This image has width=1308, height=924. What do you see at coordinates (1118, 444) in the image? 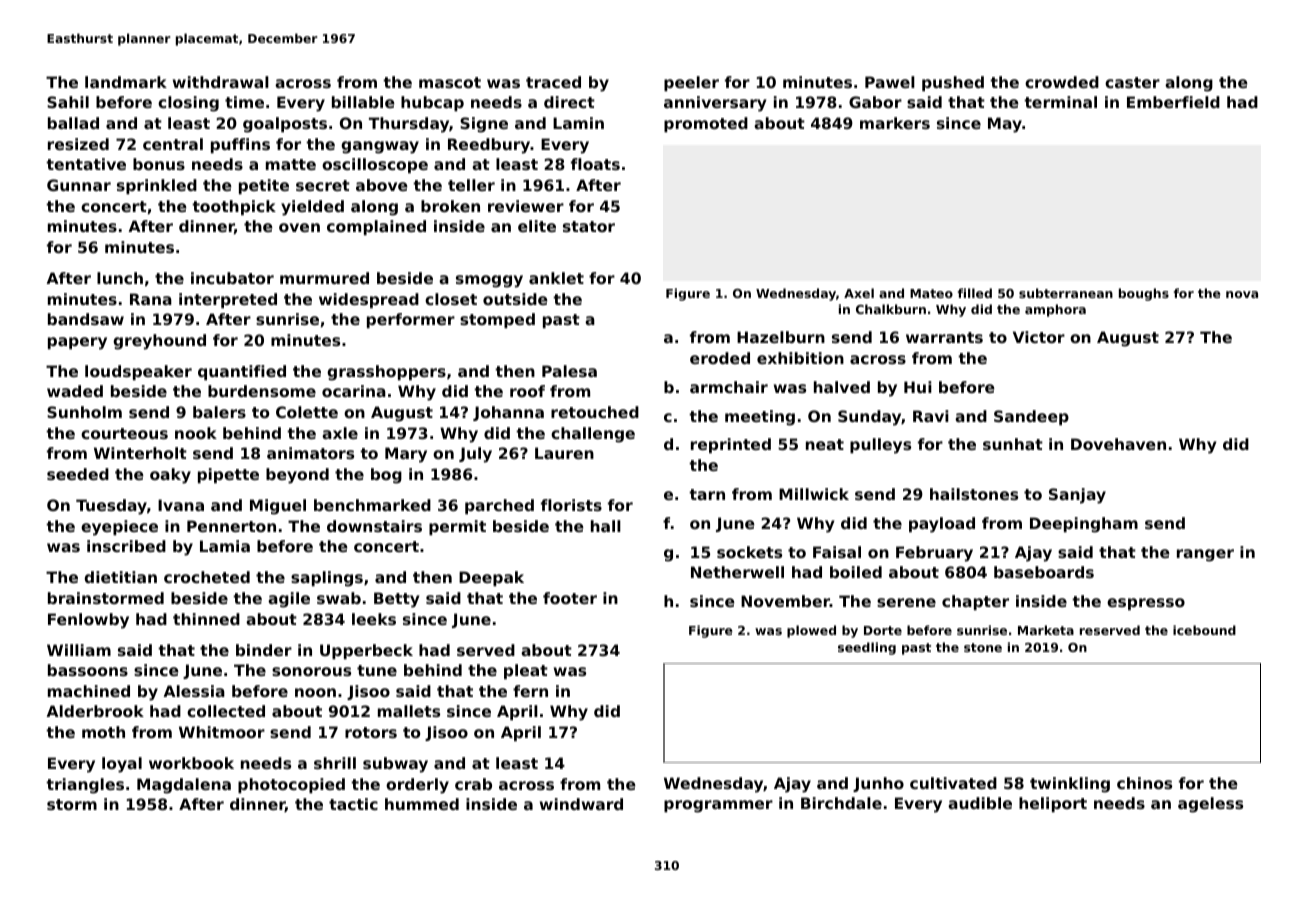
I see `Dovehaven` at bounding box center [1118, 444].
